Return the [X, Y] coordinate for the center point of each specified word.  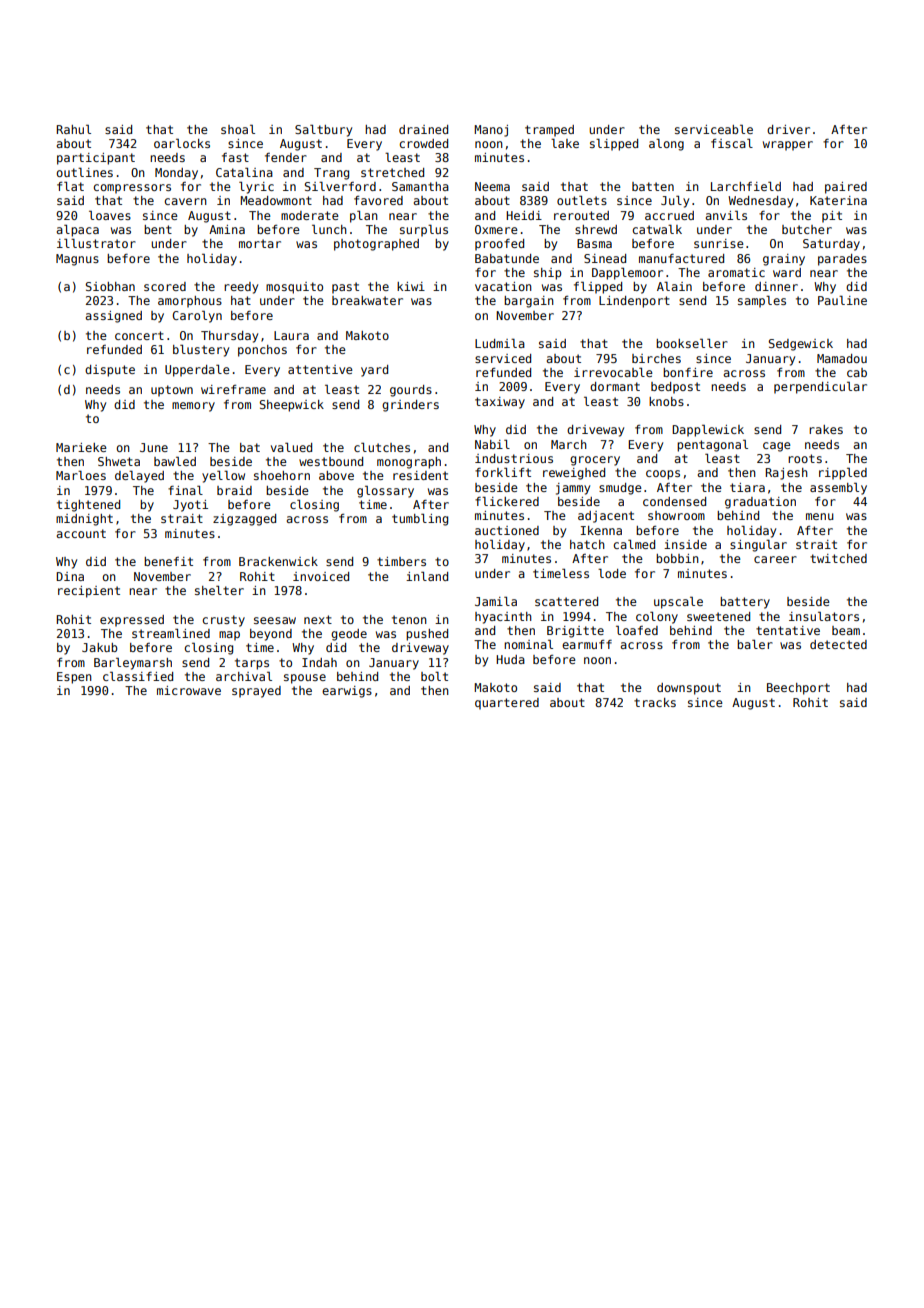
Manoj [491, 131]
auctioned [507, 530]
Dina [70, 576]
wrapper [788, 146]
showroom [676, 515]
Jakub [100, 647]
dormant [615, 386]
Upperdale [197, 370]
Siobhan [110, 286]
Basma [594, 243]
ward [787, 272]
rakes [826, 429]
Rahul [74, 129]
